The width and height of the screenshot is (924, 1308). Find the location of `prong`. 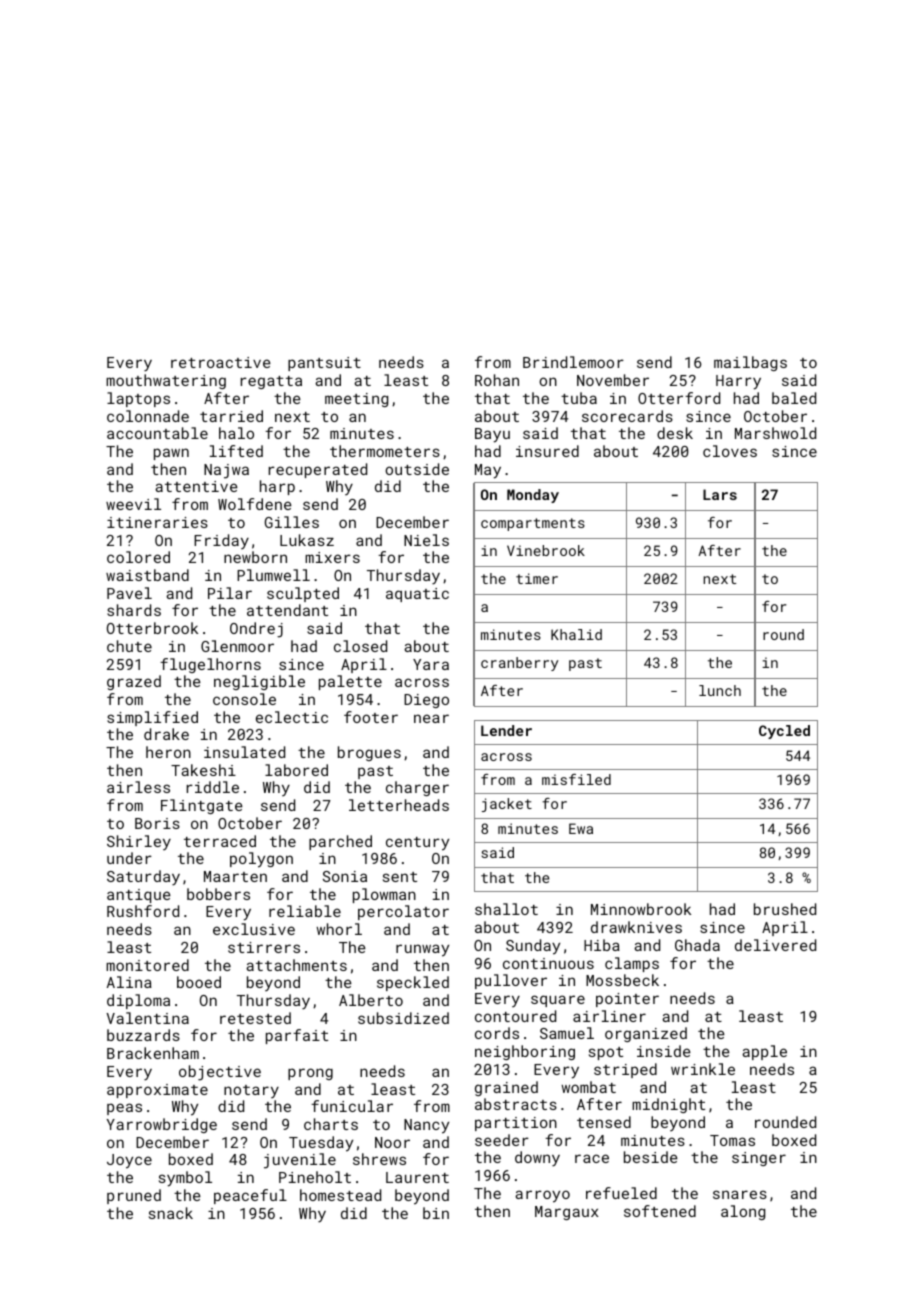

prong is located at coordinates (310, 1074).
